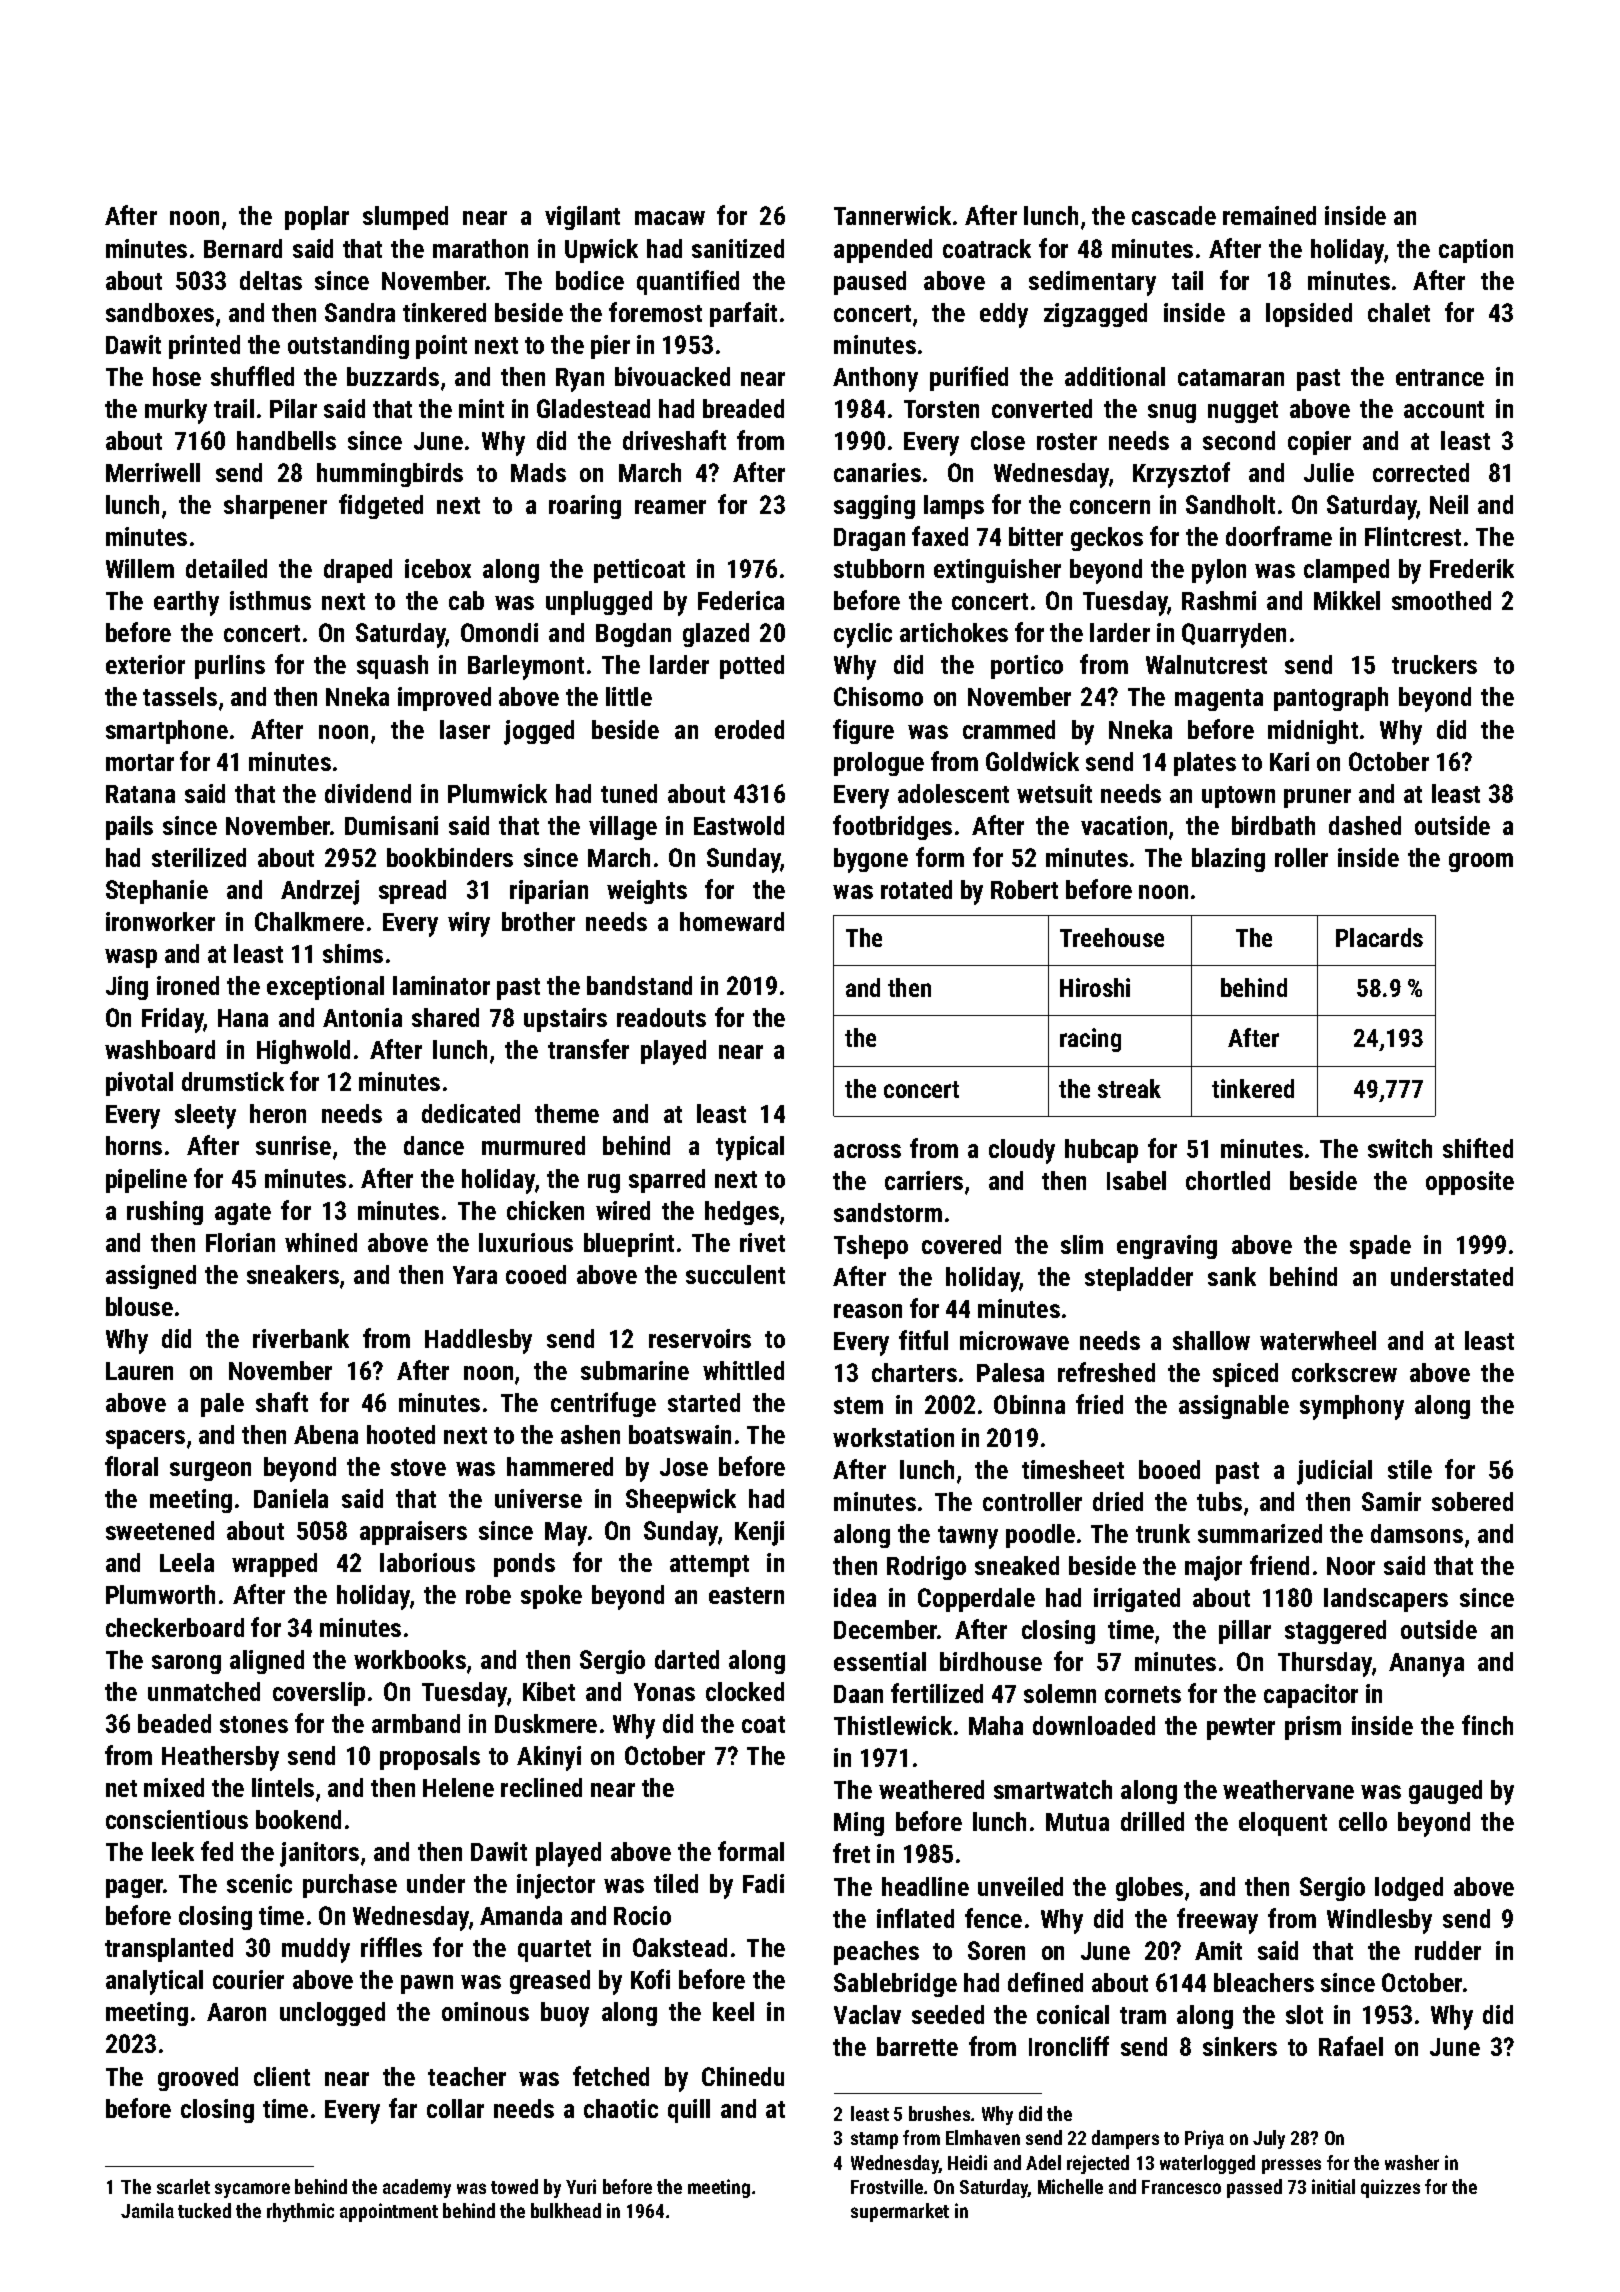 Image resolution: width=1620 pixels, height=2292 pixels. What do you see at coordinates (1487, 1725) in the screenshot?
I see `finch` at bounding box center [1487, 1725].
